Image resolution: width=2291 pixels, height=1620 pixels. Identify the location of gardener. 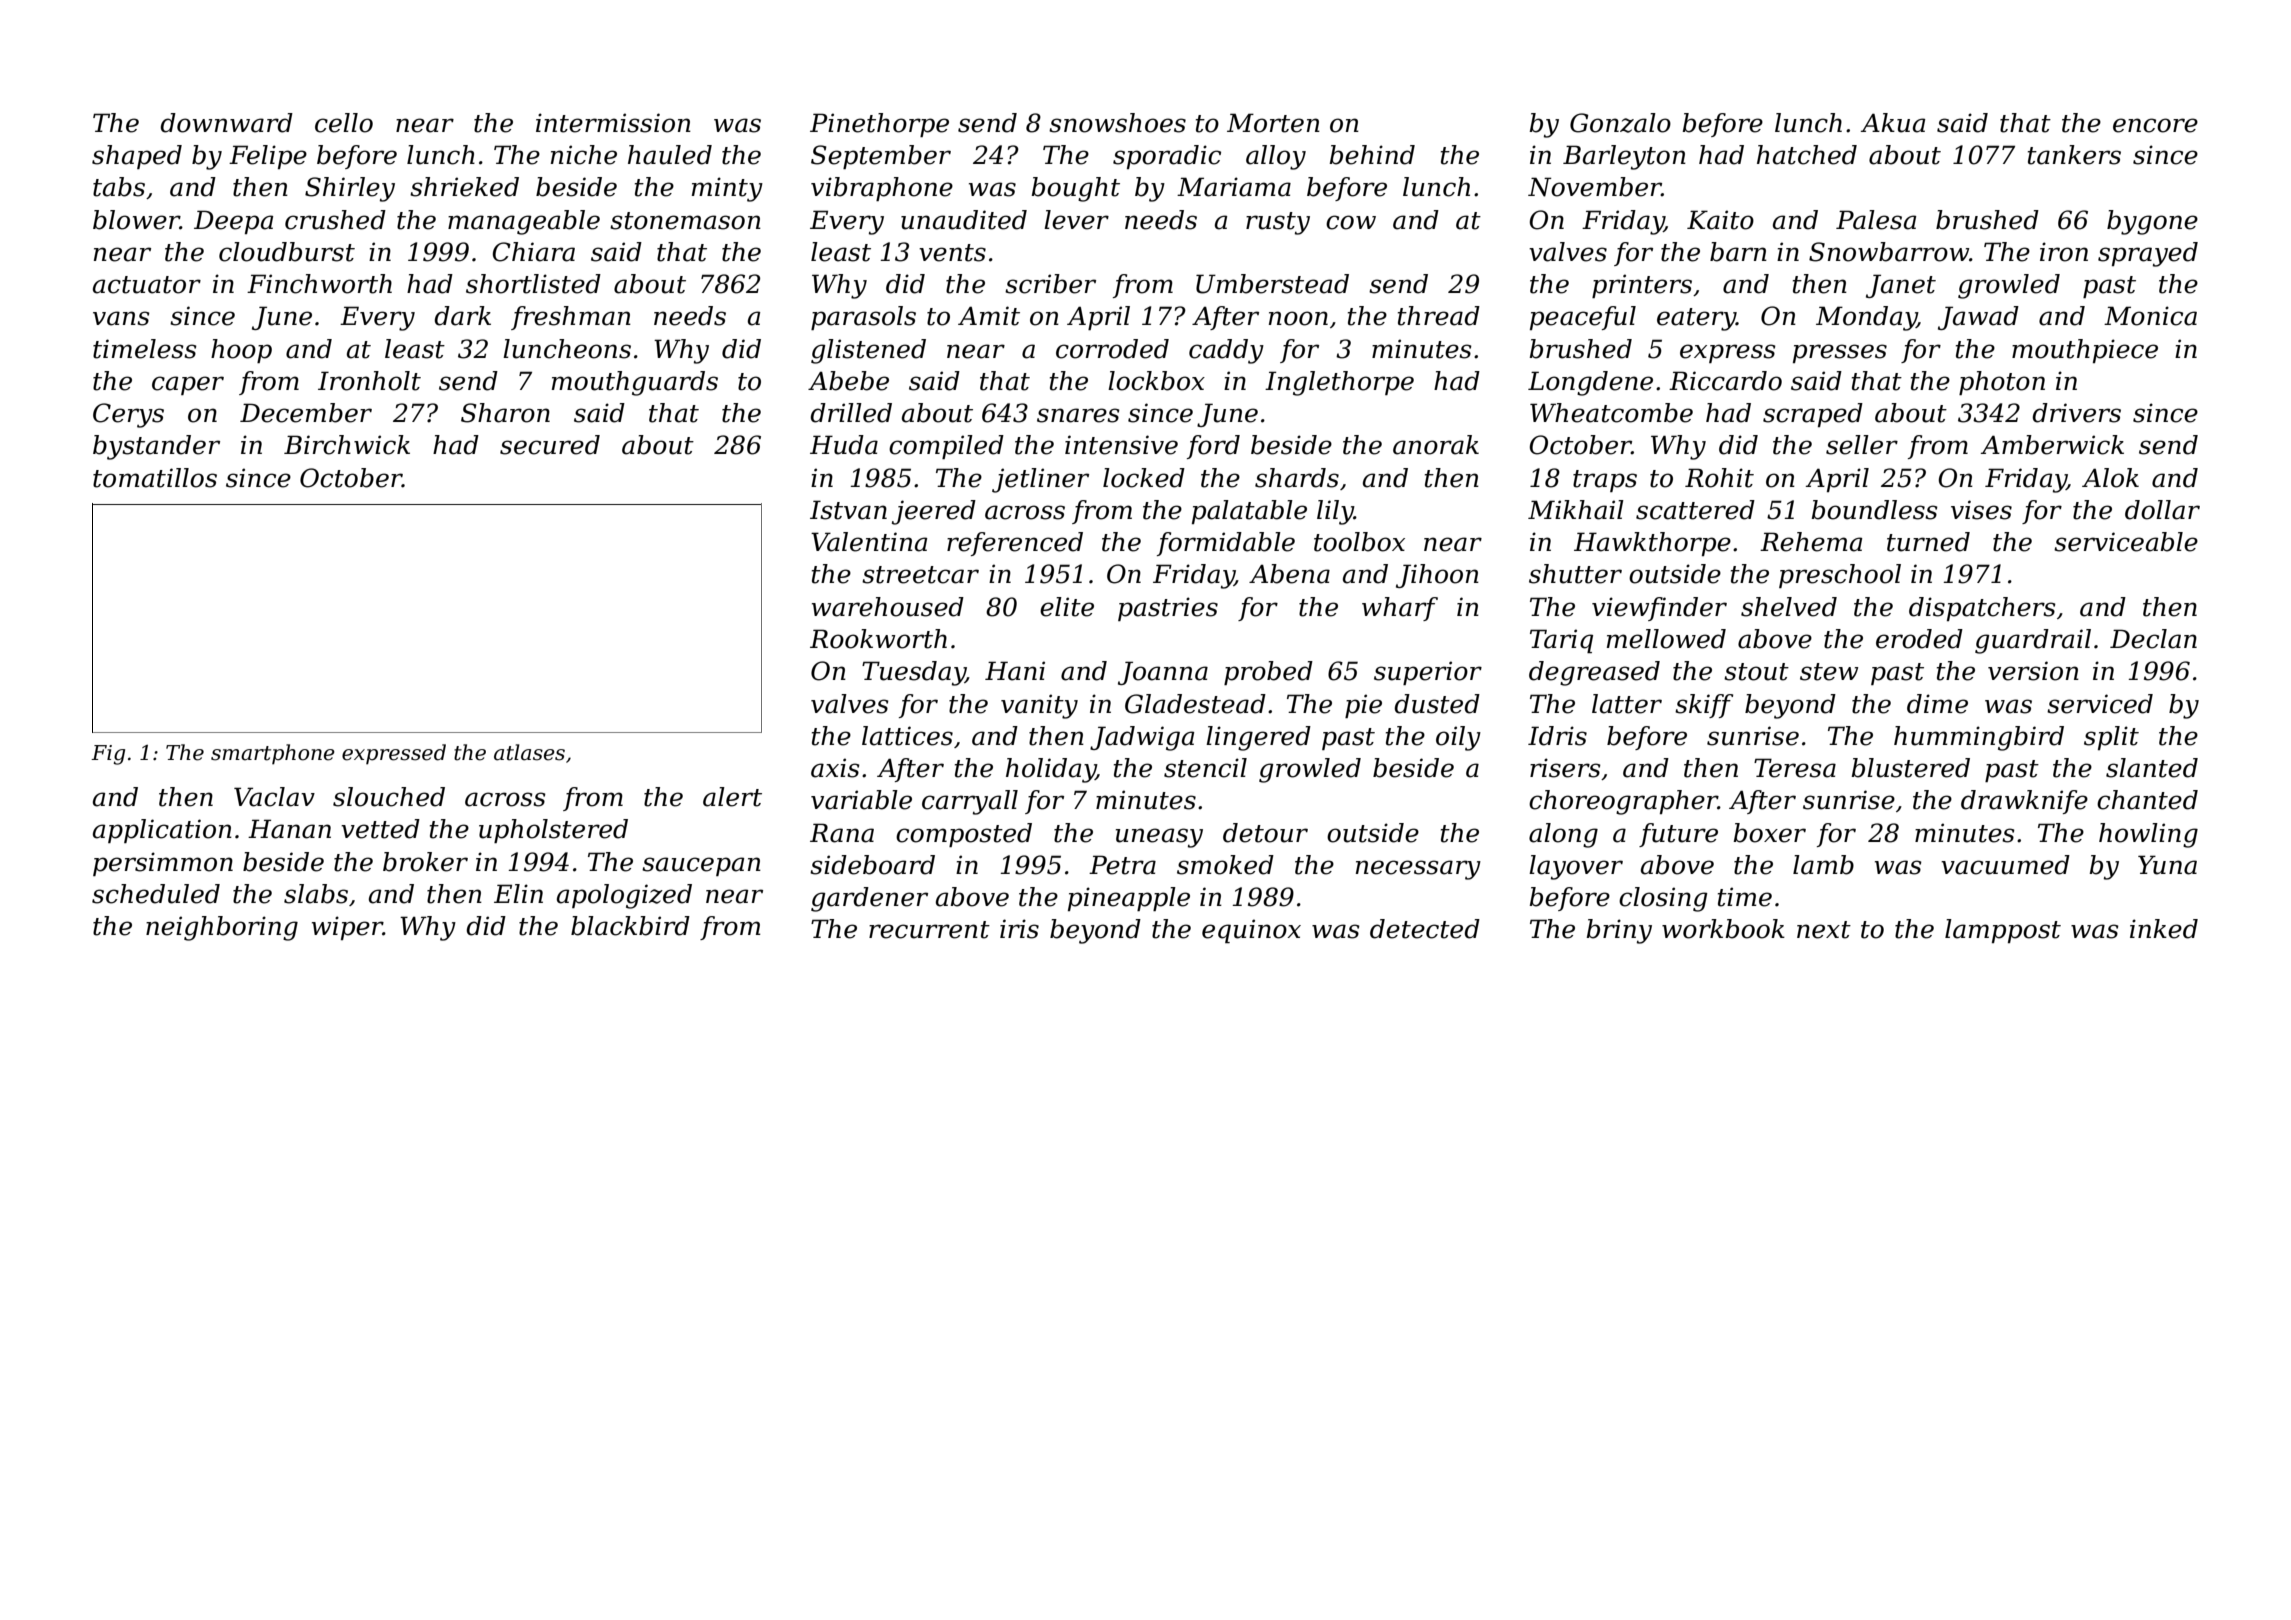
(869, 899).
